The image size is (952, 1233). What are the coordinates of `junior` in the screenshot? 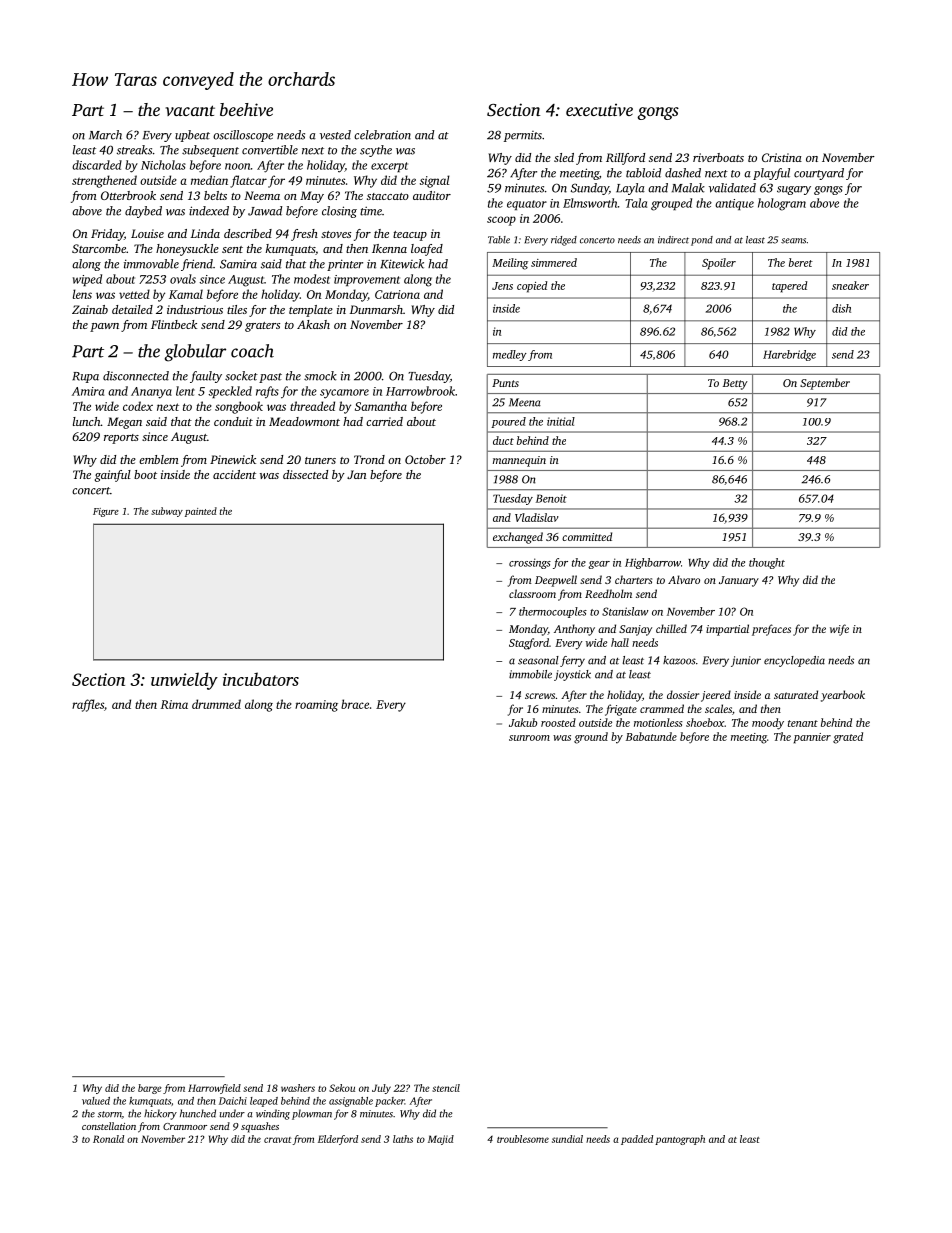 It's located at (746, 661).
